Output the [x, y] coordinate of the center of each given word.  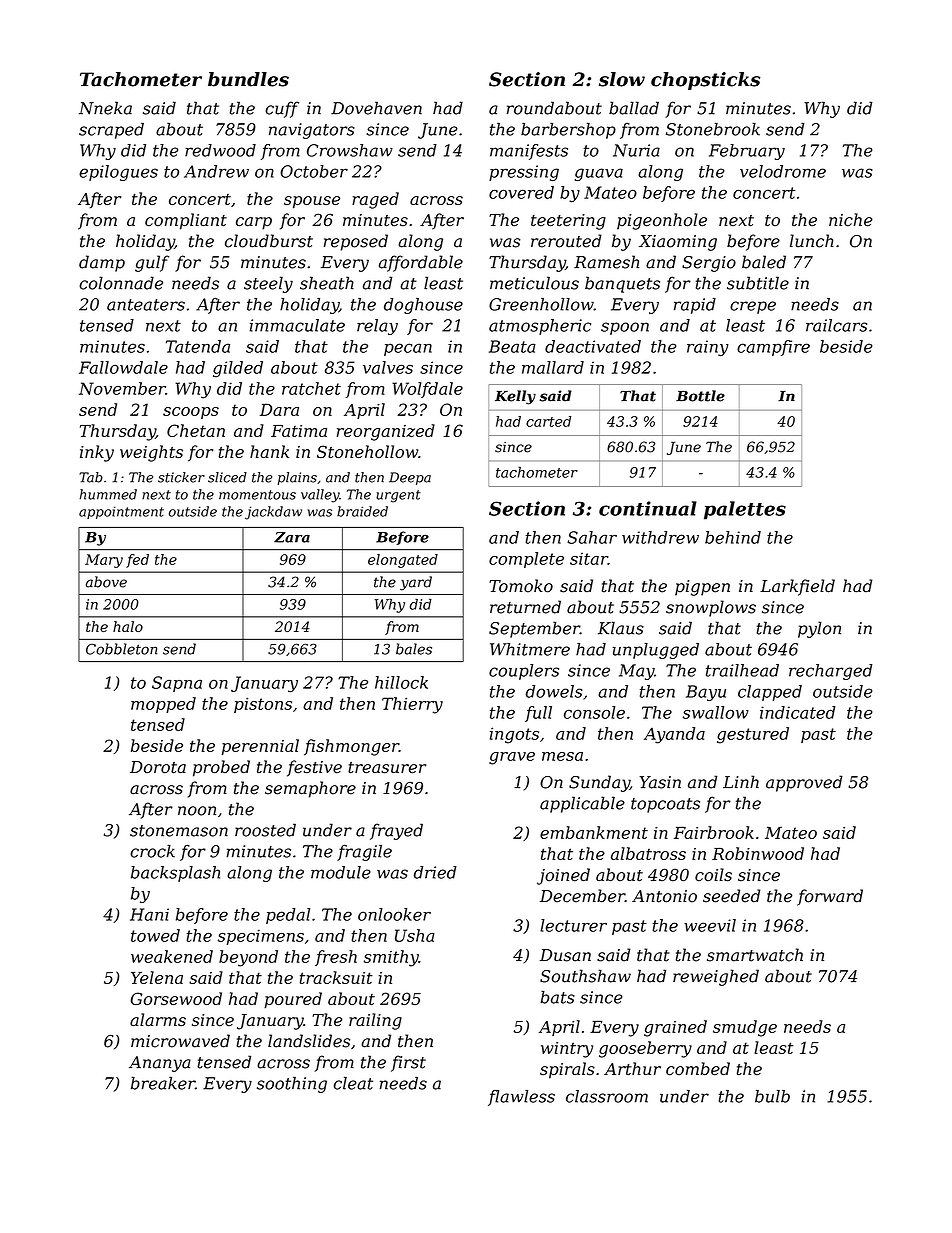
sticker [181, 477]
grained [675, 1028]
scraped [111, 131]
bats [557, 997]
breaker [163, 1083]
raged [375, 200]
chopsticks [705, 81]
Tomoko [521, 586]
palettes [745, 510]
